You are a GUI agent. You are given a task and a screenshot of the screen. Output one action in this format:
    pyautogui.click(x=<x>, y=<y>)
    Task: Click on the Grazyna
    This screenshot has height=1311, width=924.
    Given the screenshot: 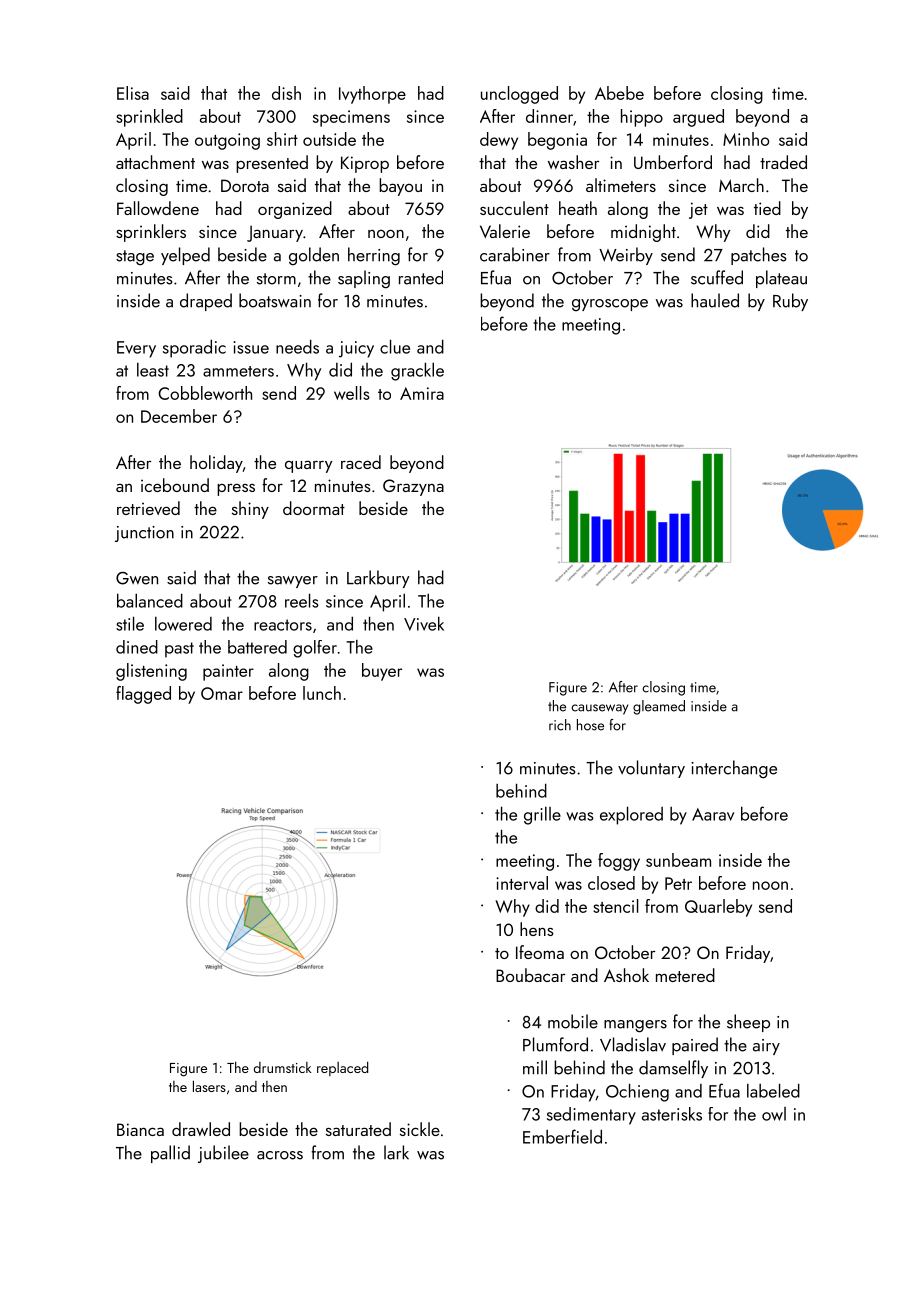 What is the action you would take?
    pyautogui.click(x=413, y=487)
